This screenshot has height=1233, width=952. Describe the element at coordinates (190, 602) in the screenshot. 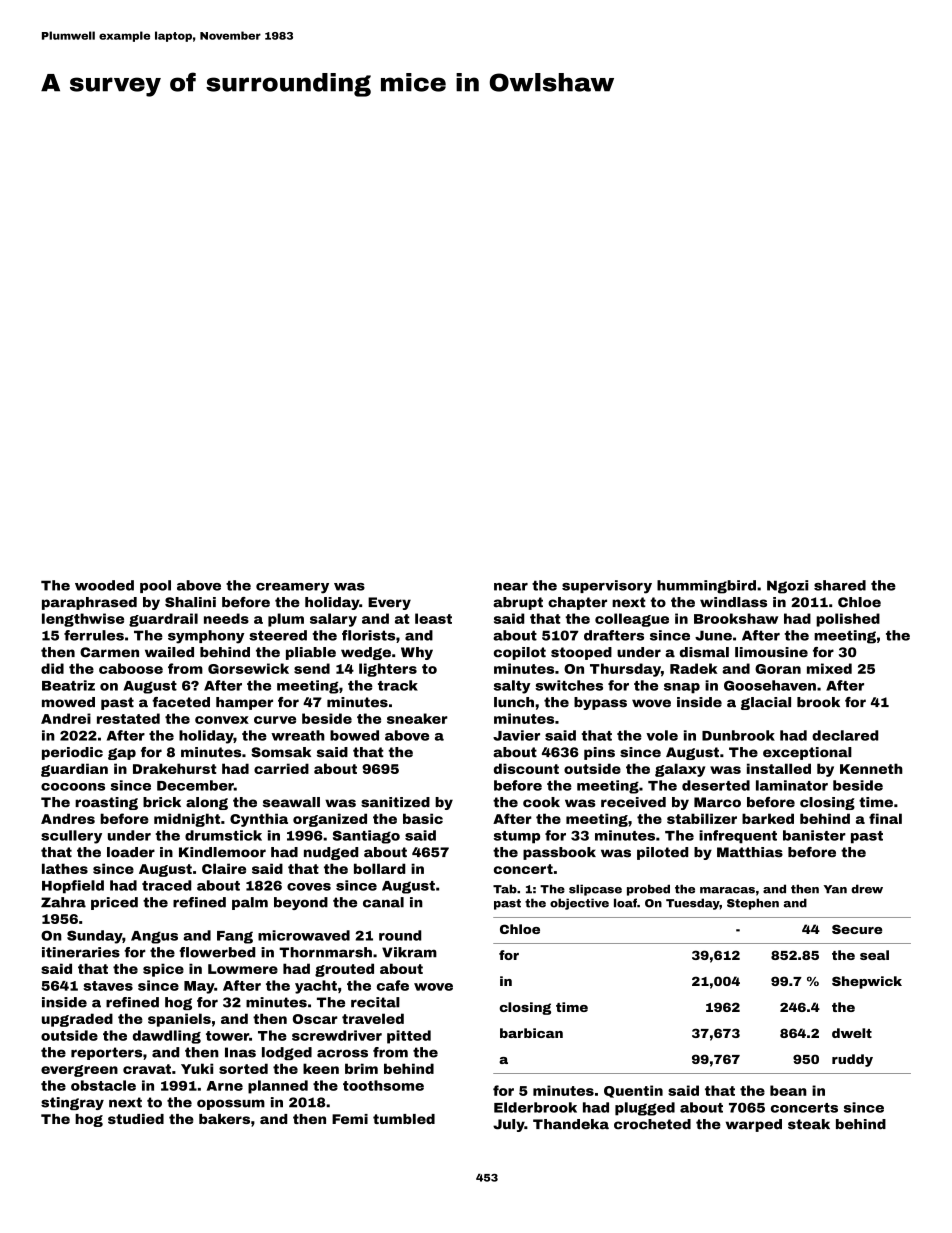

I see `Shalini` at that location.
